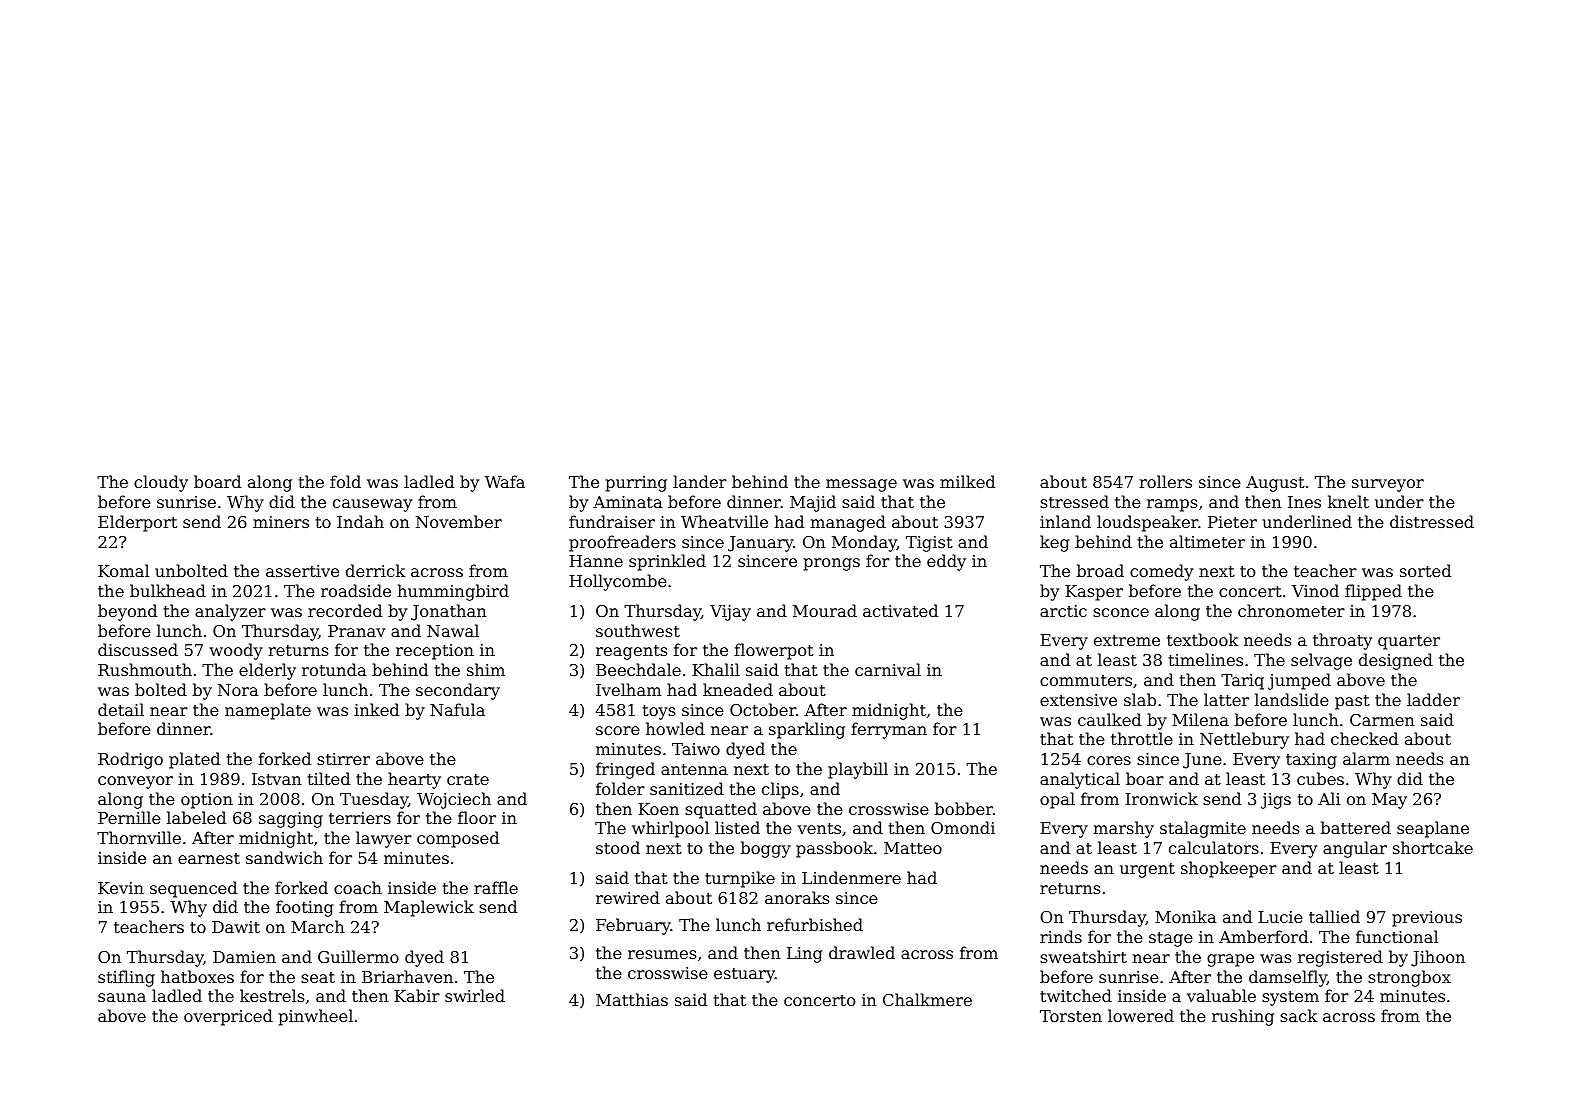  Describe the element at coordinates (1123, 829) in the screenshot. I see `marshy` at that location.
